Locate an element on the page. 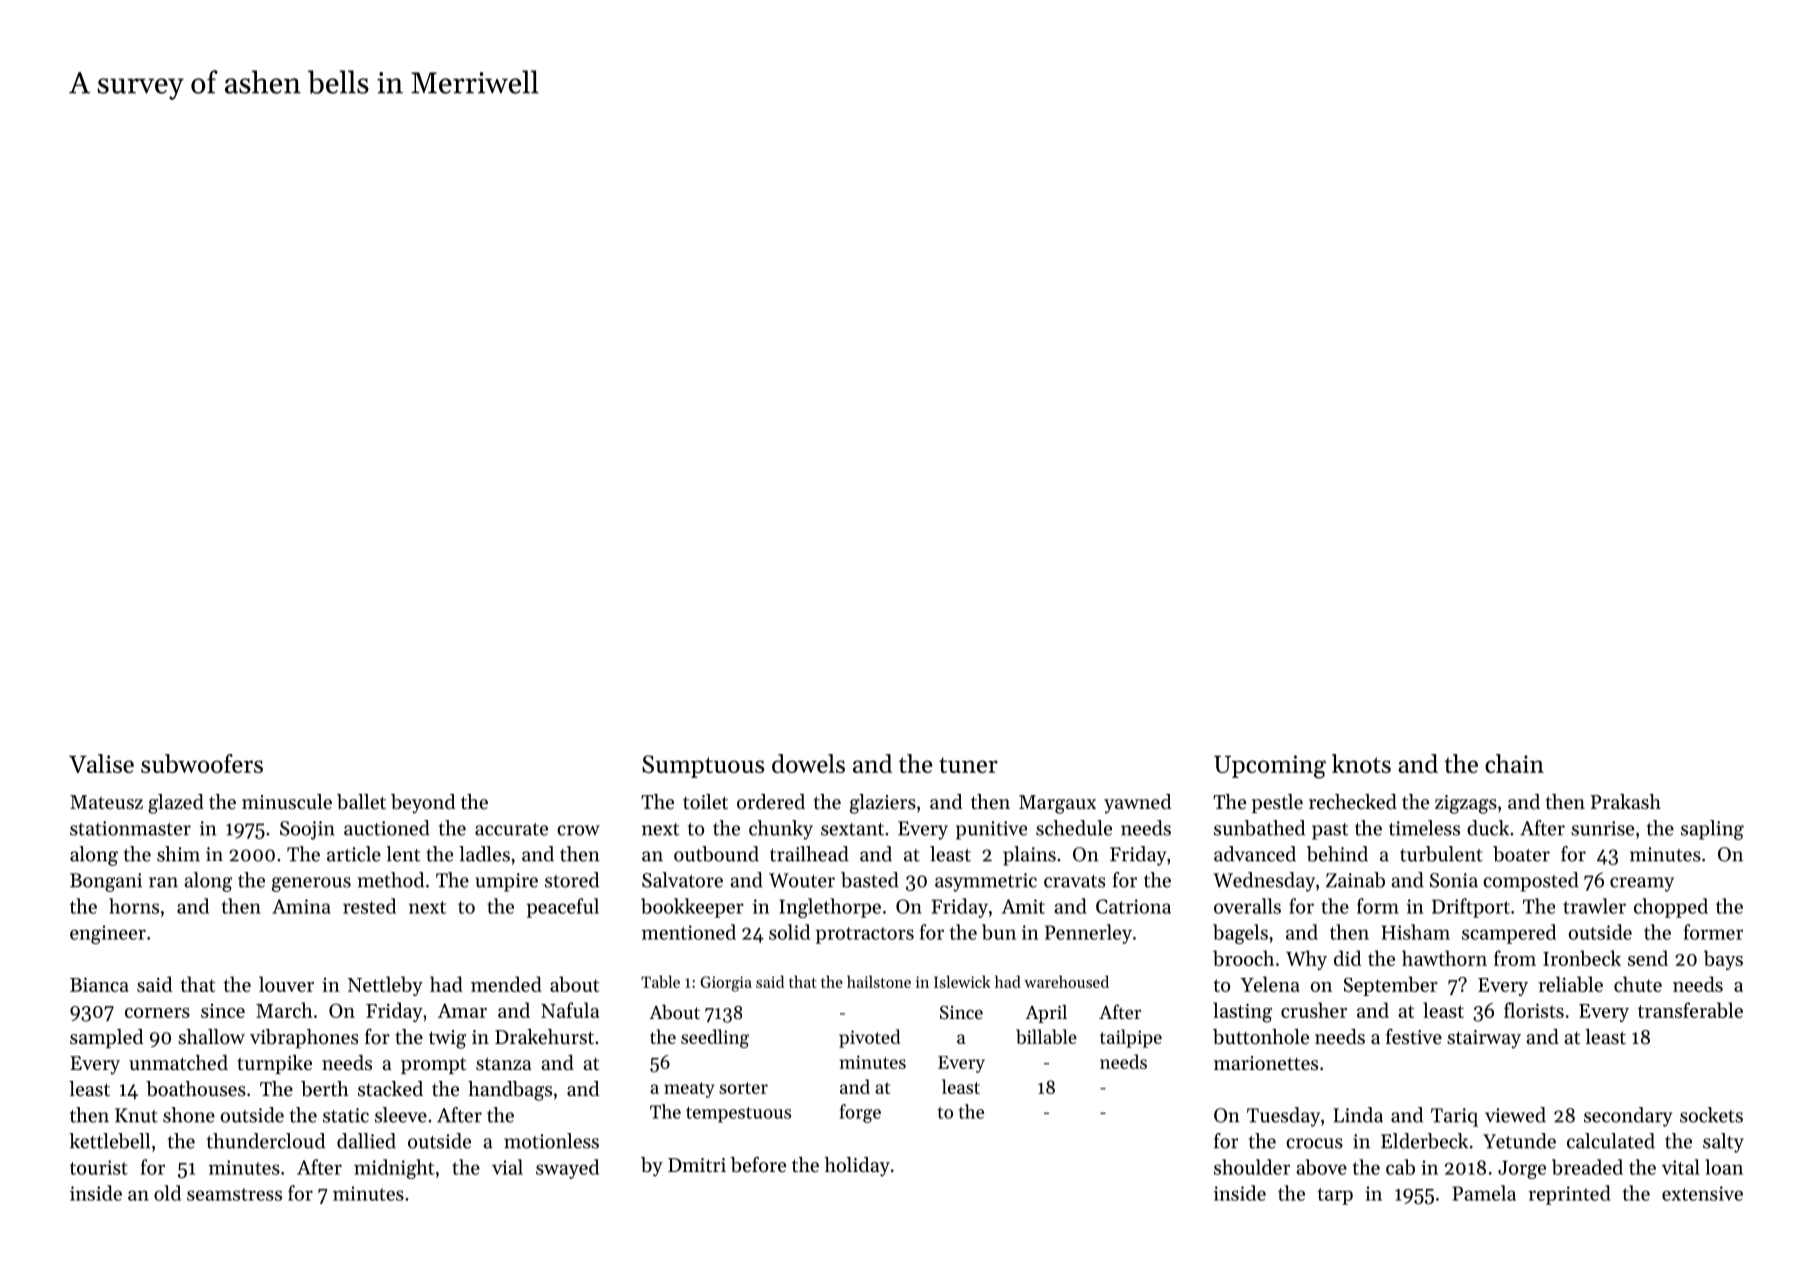 The image size is (1813, 1282). tempestuous is located at coordinates (738, 1115).
